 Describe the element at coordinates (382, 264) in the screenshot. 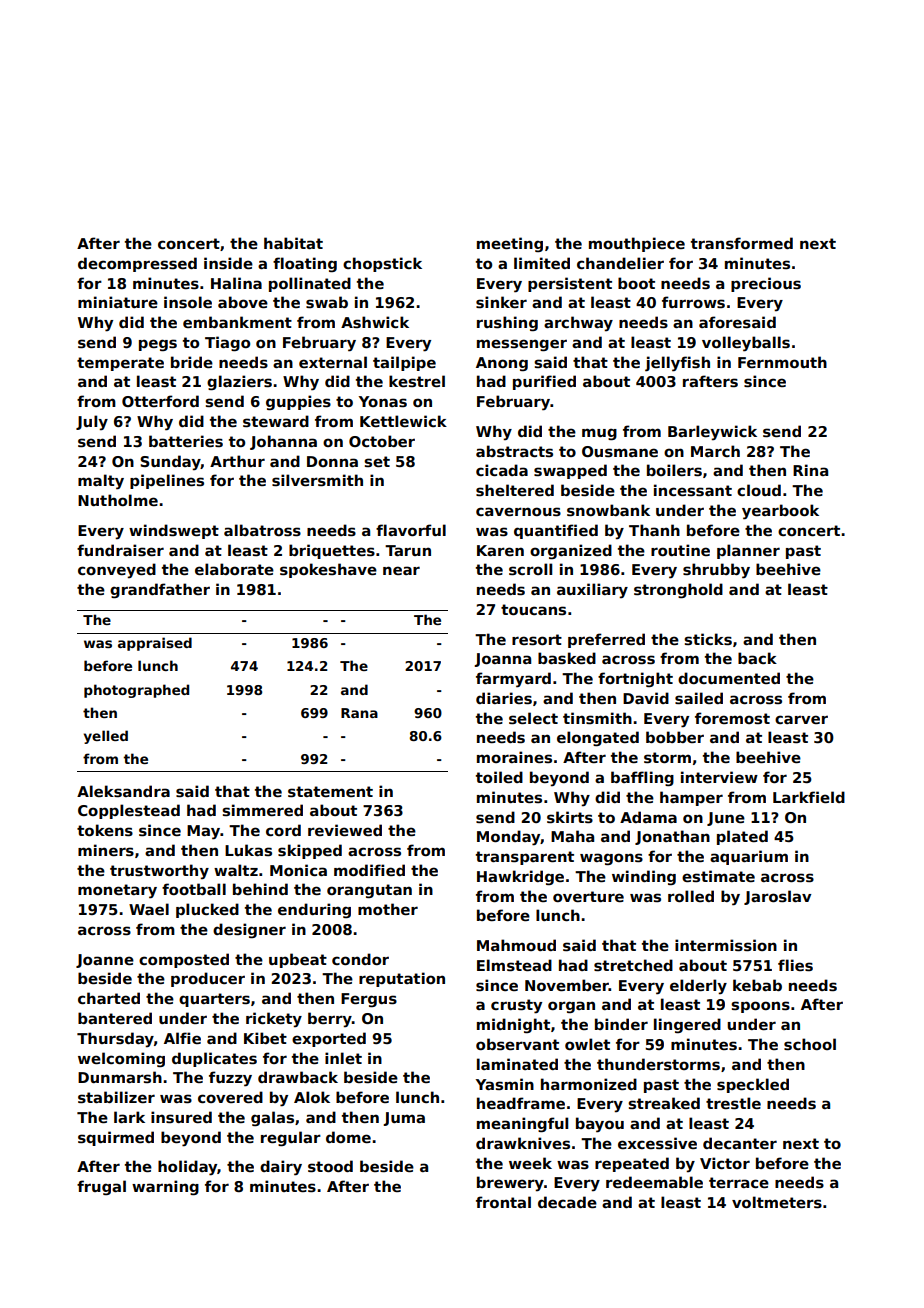

I see `chopstick` at that location.
